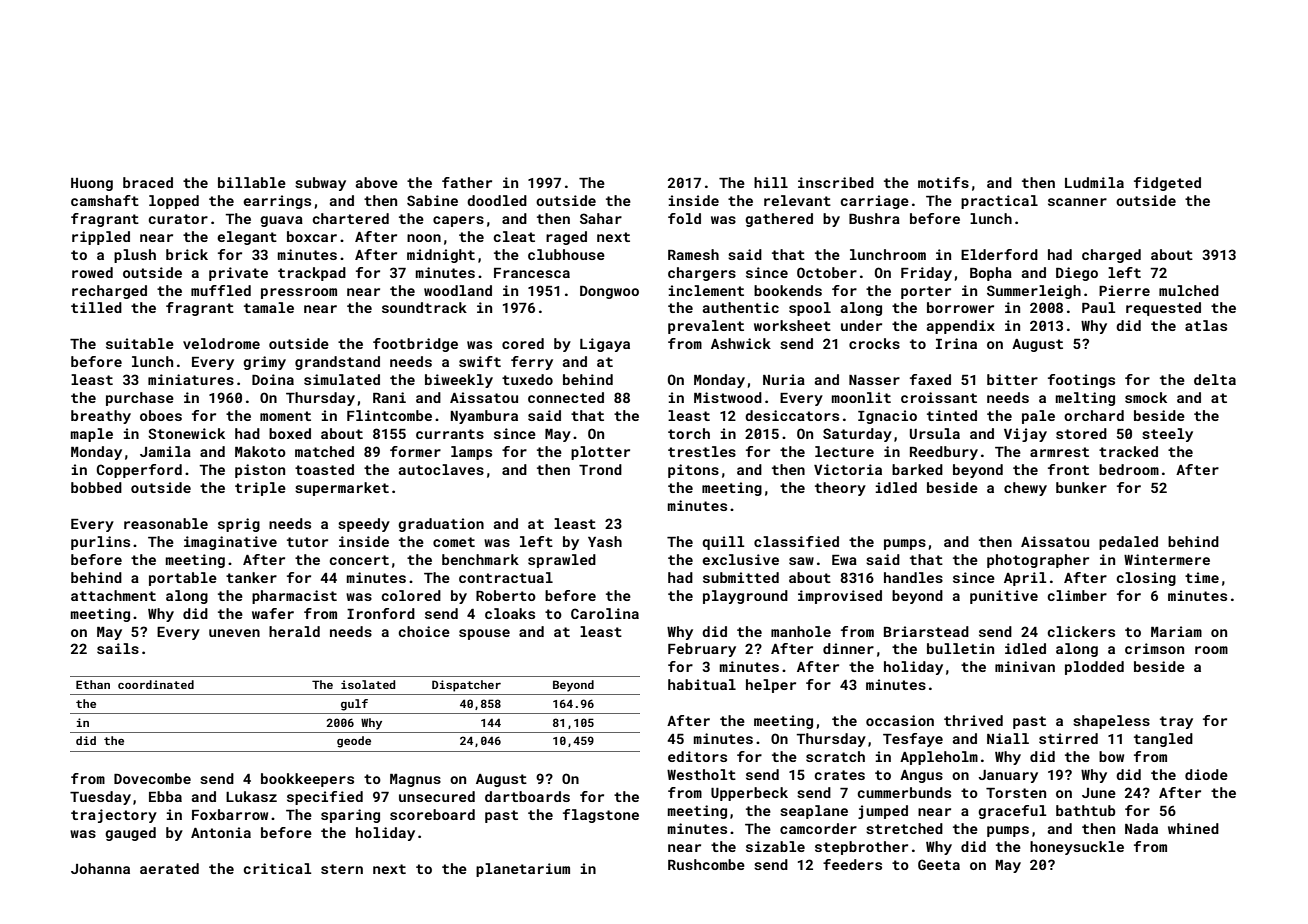  What do you see at coordinates (118, 648) in the document?
I see `sails` at bounding box center [118, 648].
